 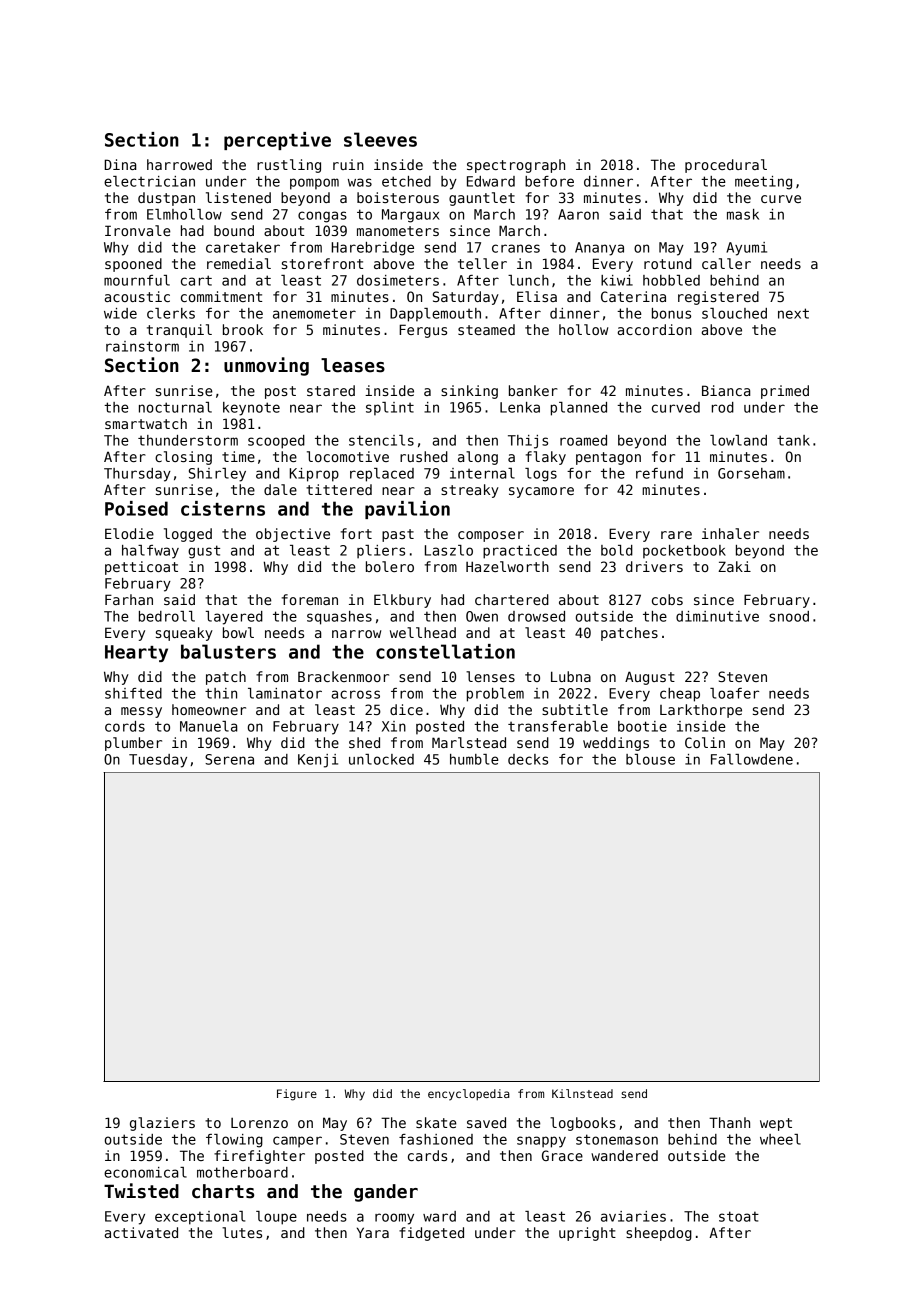 I want to click on unmoving, so click(x=266, y=366).
